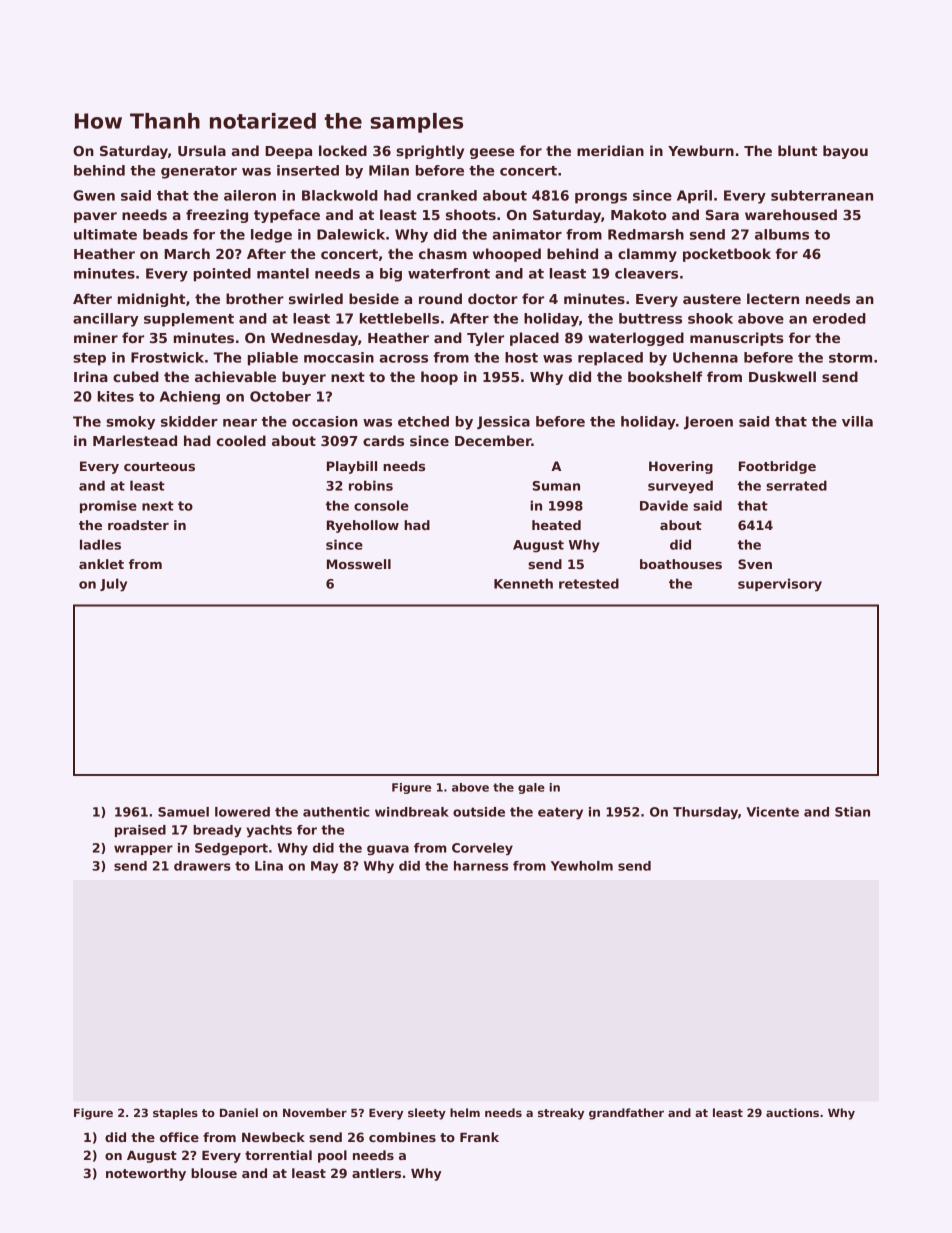 The width and height of the screenshot is (952, 1233). Describe the element at coordinates (138, 525) in the screenshot. I see `roadster` at that location.
